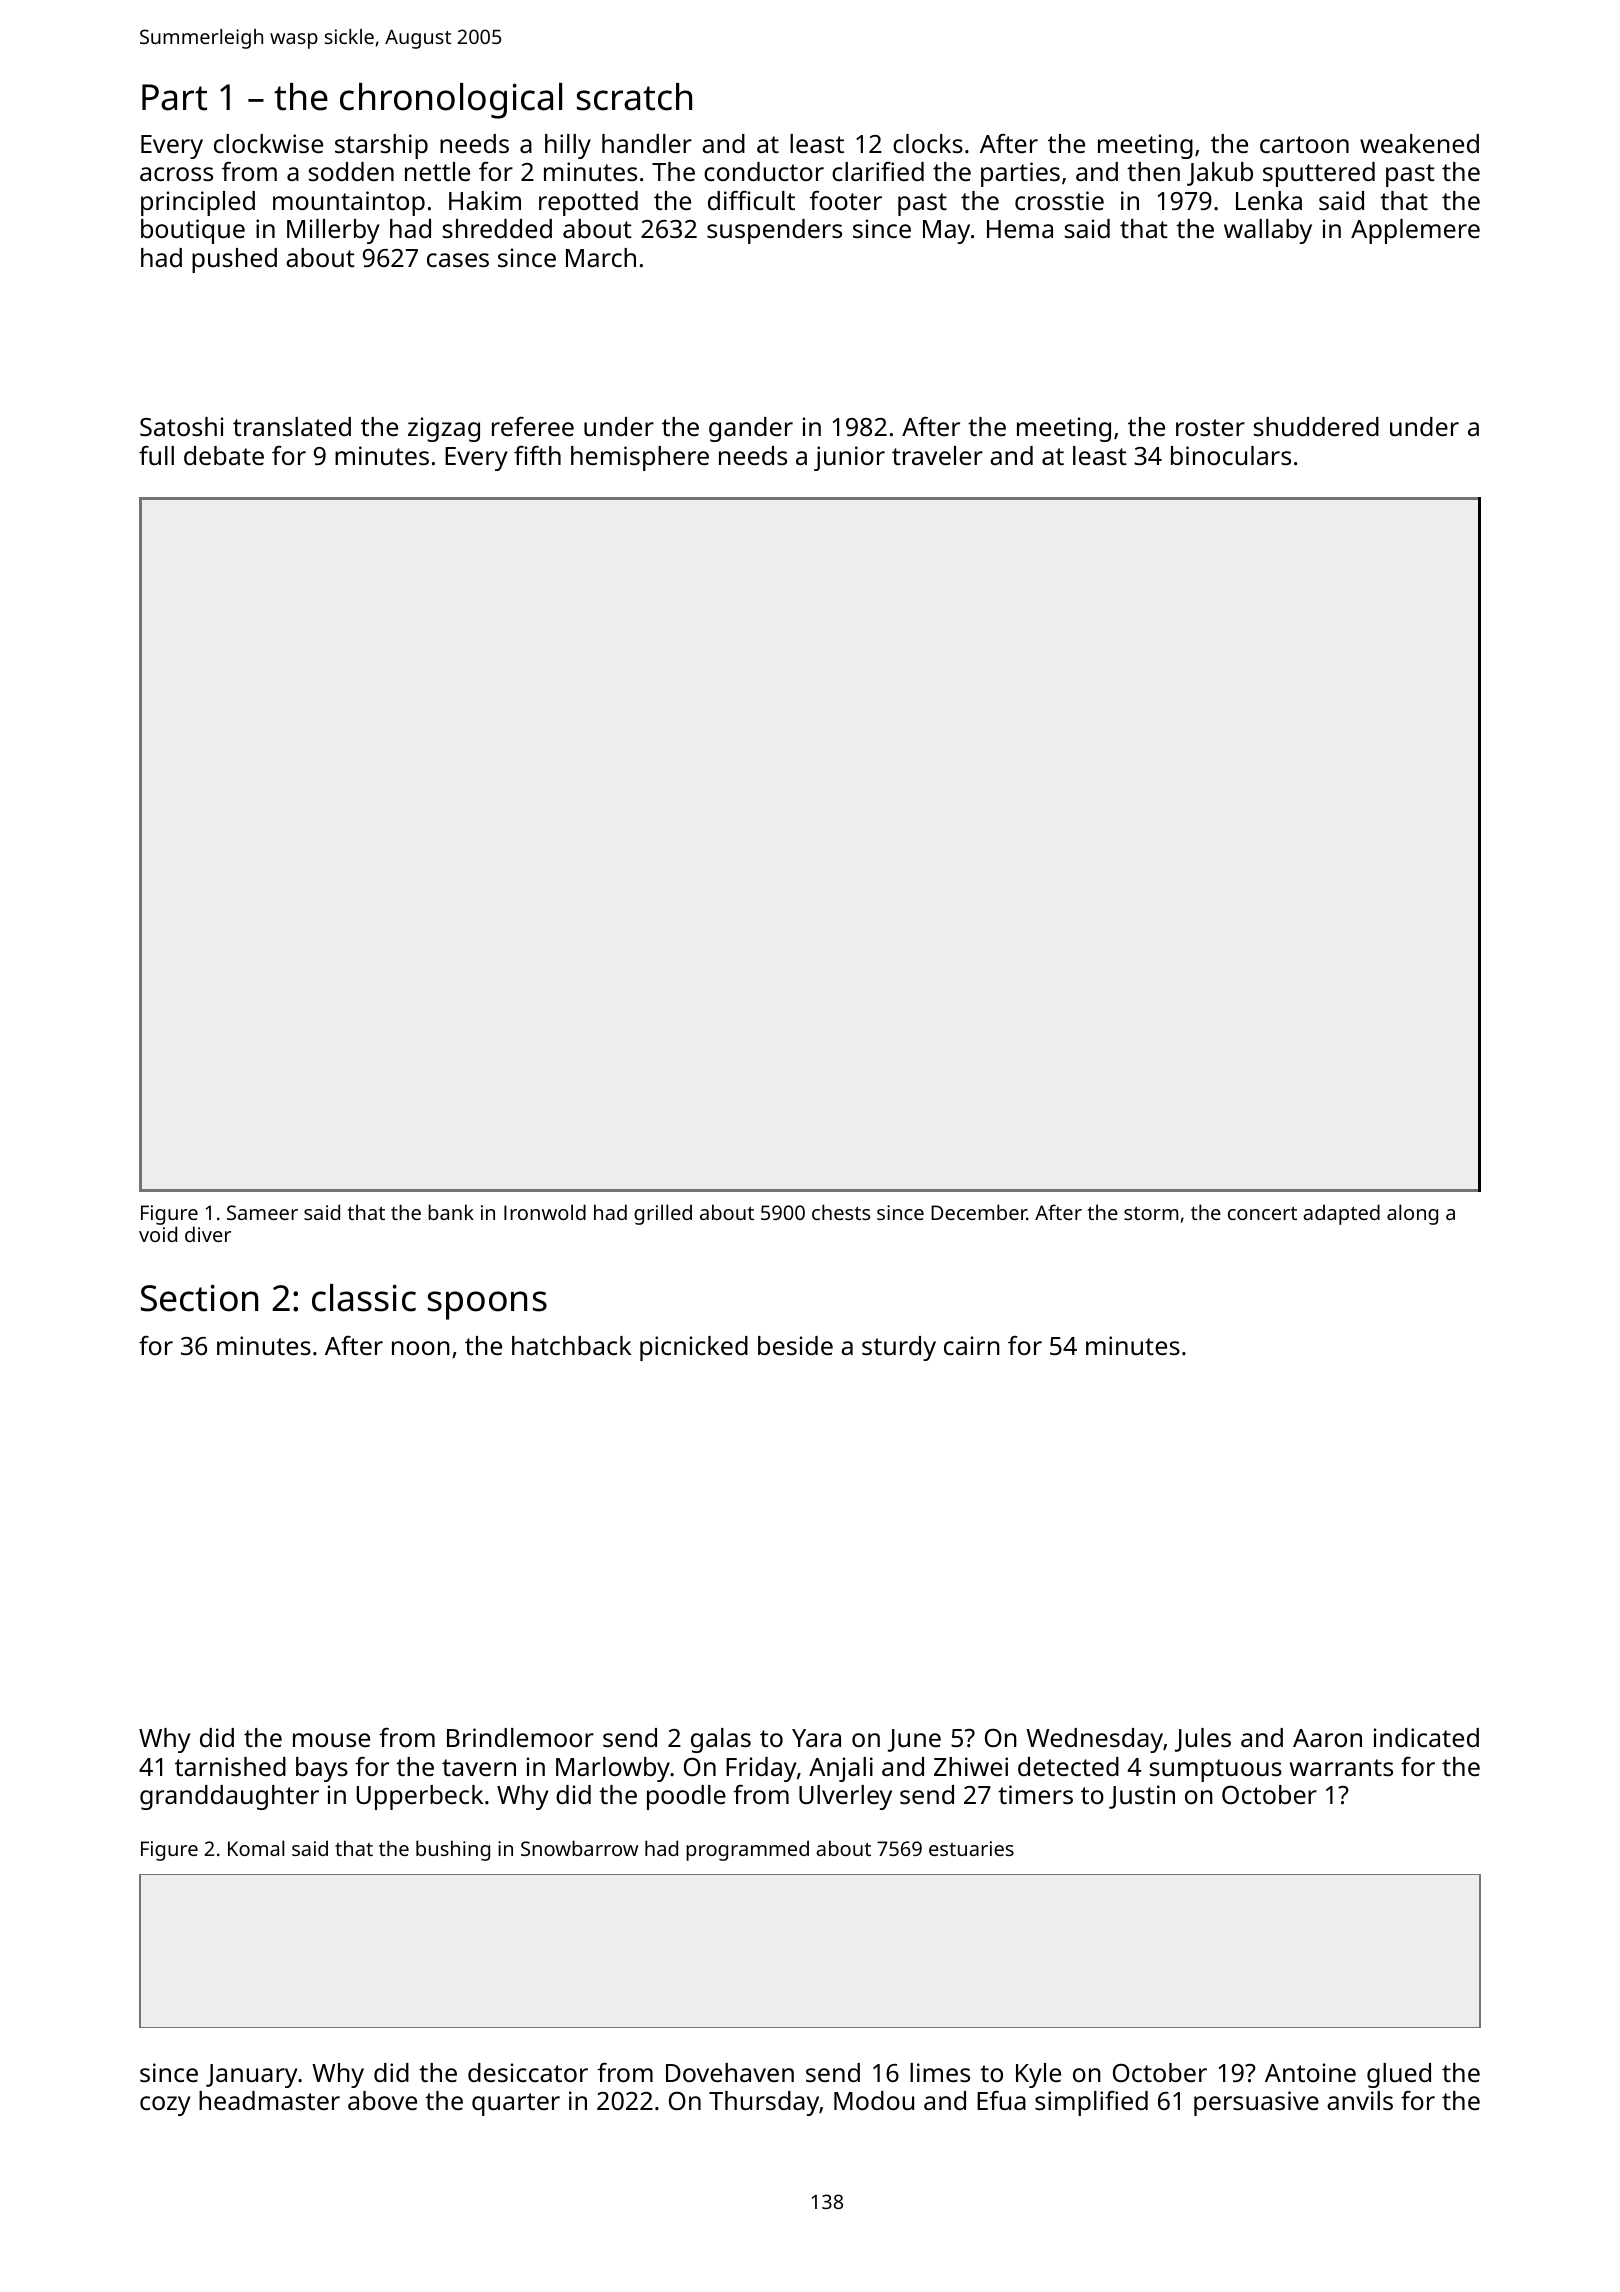 This screenshot has height=2292, width=1620. What do you see at coordinates (331, 1740) in the screenshot?
I see `mouse` at bounding box center [331, 1740].
